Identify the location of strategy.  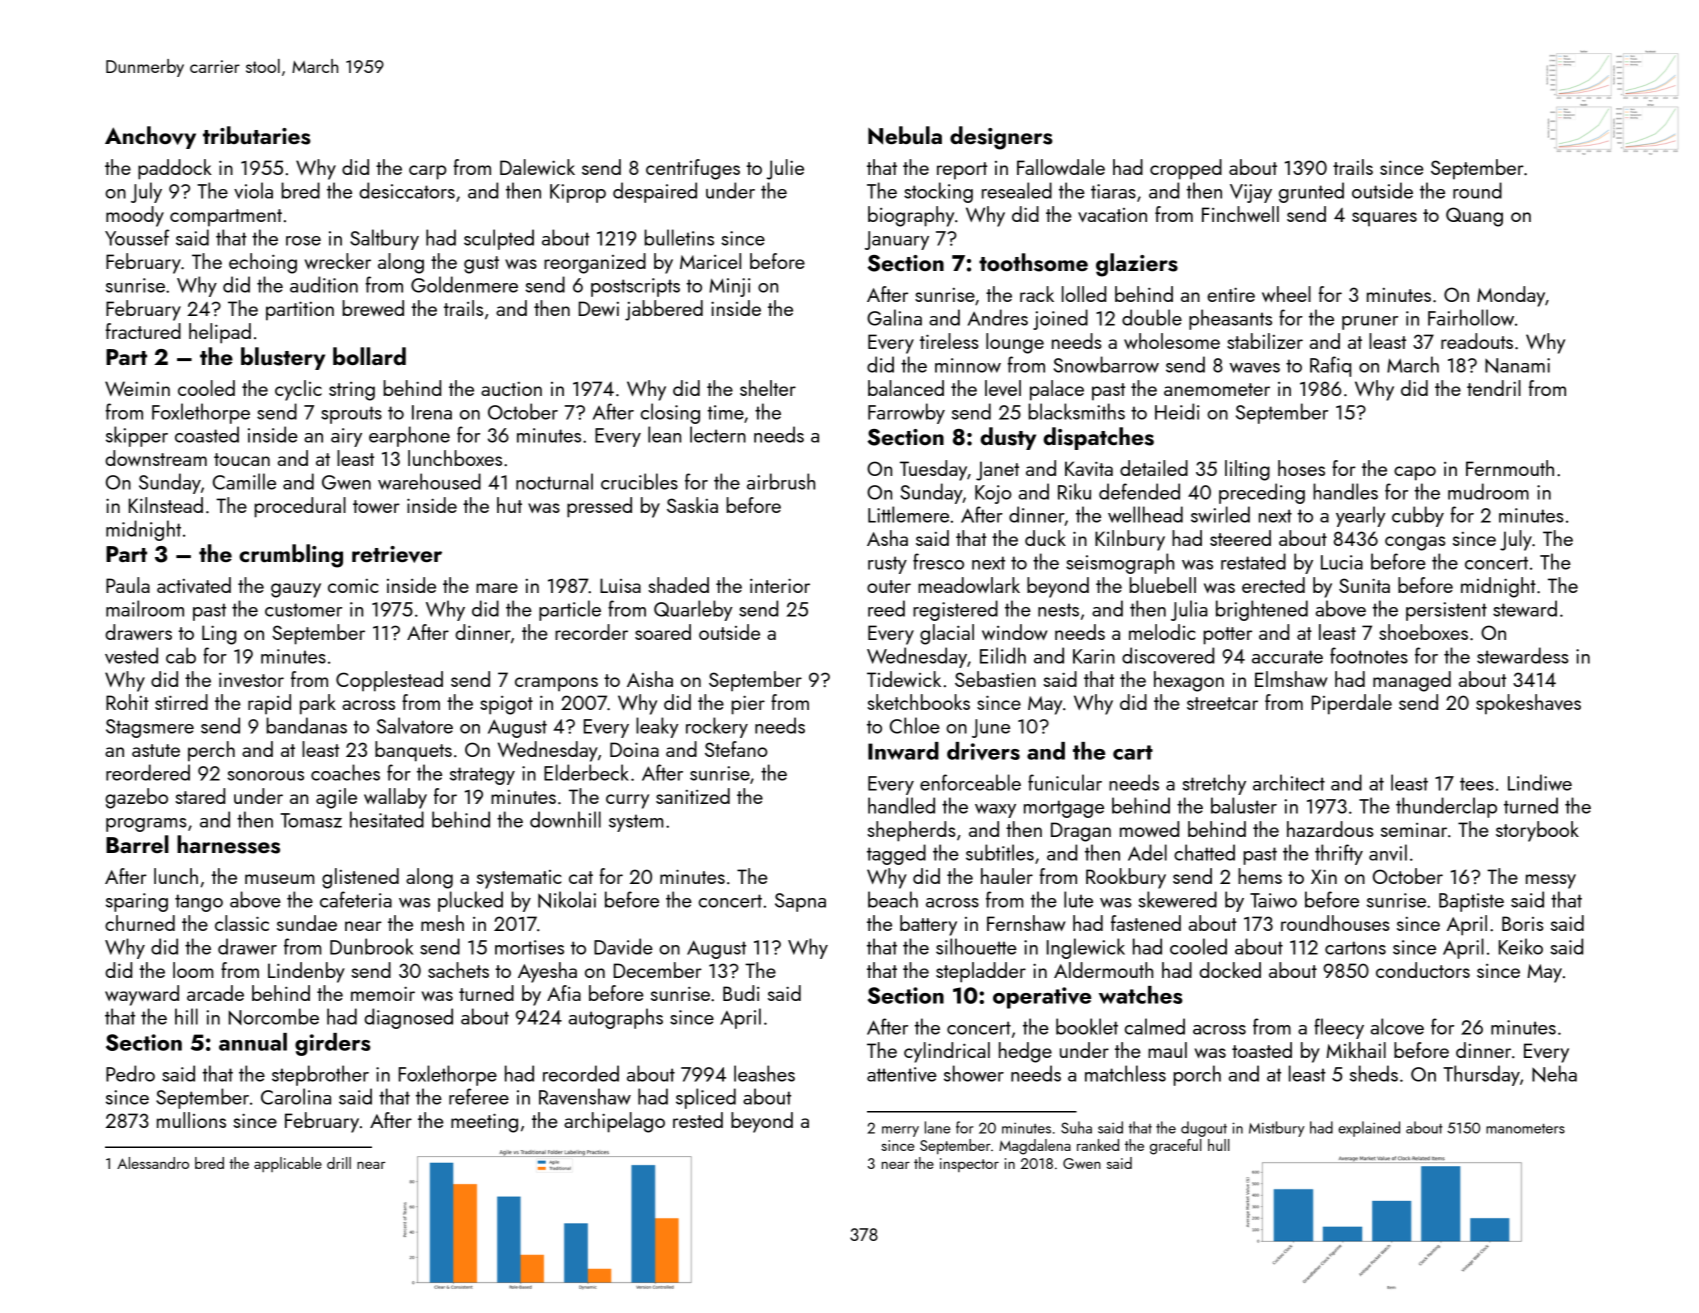
(482, 776).
